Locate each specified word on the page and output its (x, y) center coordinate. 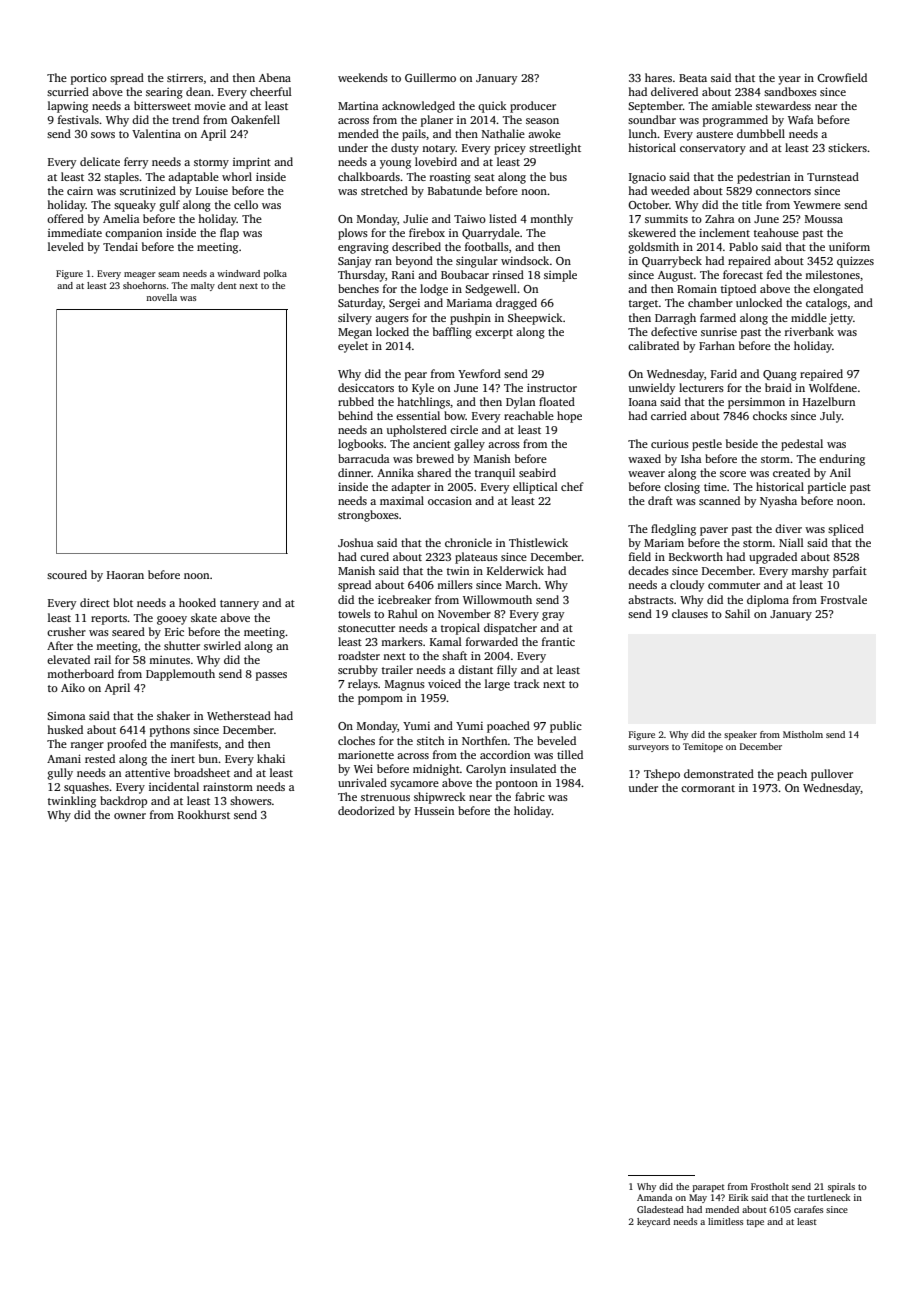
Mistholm (803, 734)
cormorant (708, 788)
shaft (454, 655)
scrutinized (148, 190)
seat (484, 177)
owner (130, 816)
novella (161, 297)
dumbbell (761, 133)
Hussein (434, 811)
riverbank (809, 331)
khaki (271, 758)
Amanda (654, 1197)
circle (464, 429)
